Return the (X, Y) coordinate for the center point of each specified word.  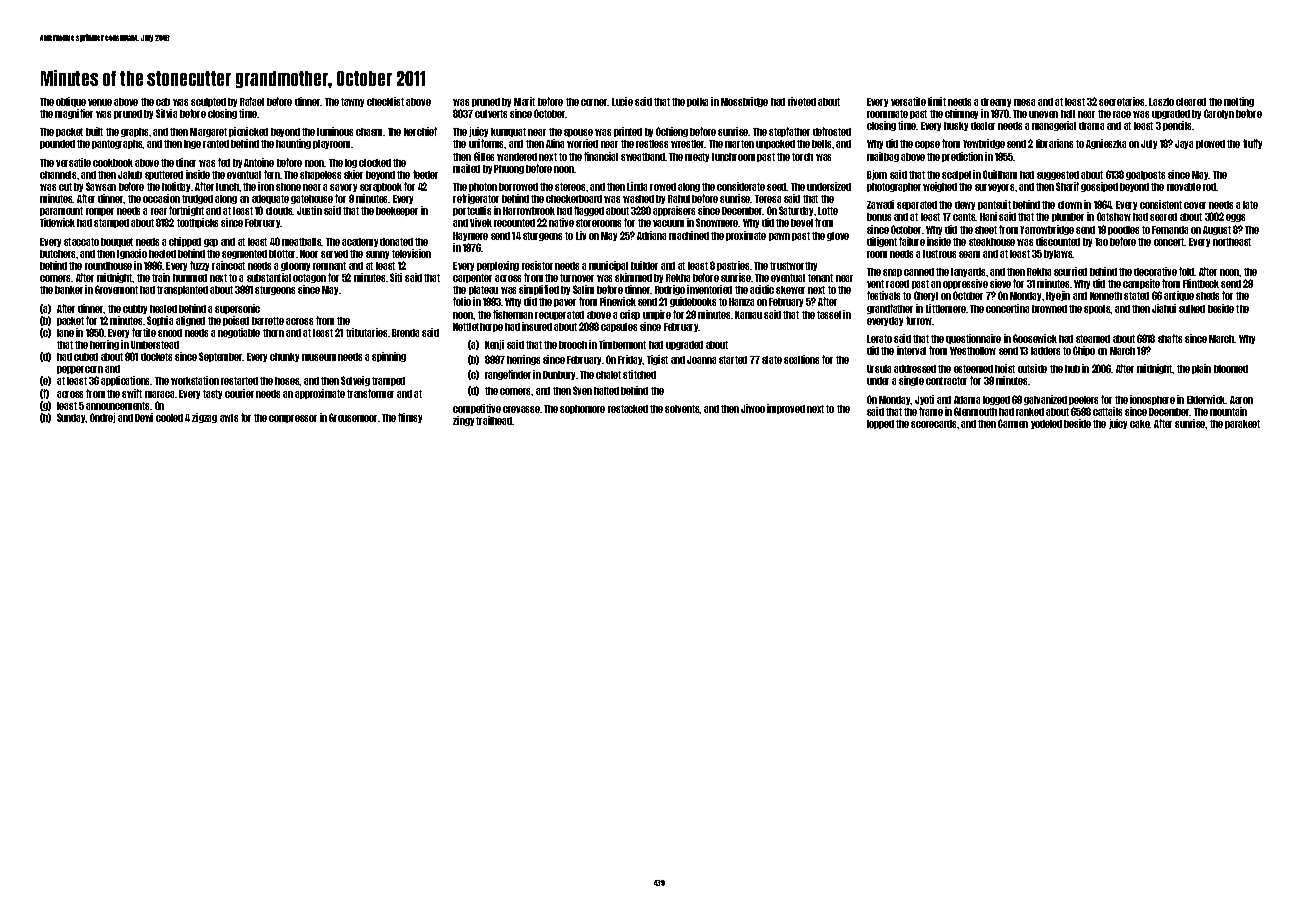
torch (802, 157)
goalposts (1145, 175)
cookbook (113, 163)
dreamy (996, 102)
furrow (919, 320)
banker (69, 290)
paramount (61, 211)
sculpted (208, 102)
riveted (802, 101)
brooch (573, 345)
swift (132, 393)
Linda (637, 186)
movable (1184, 187)
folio (462, 301)
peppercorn (80, 370)
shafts (1170, 338)
